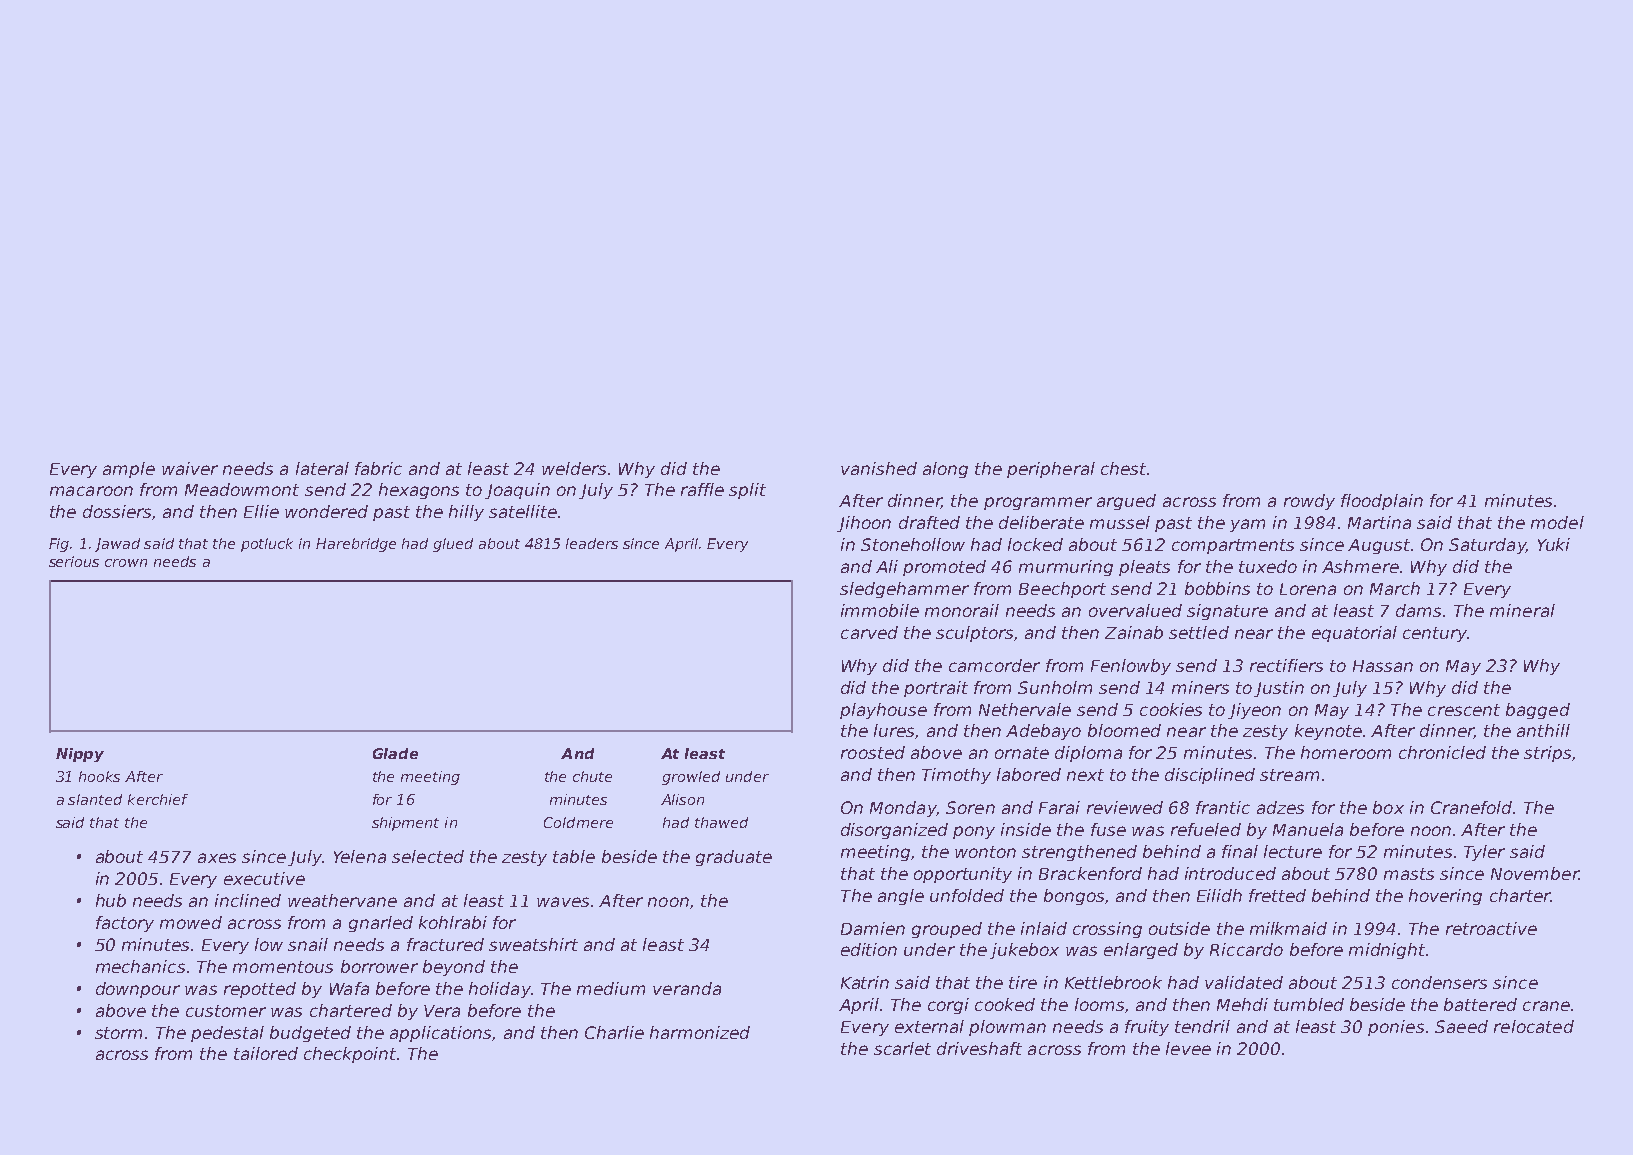  Describe the element at coordinates (869, 632) in the document. I see `carved` at that location.
